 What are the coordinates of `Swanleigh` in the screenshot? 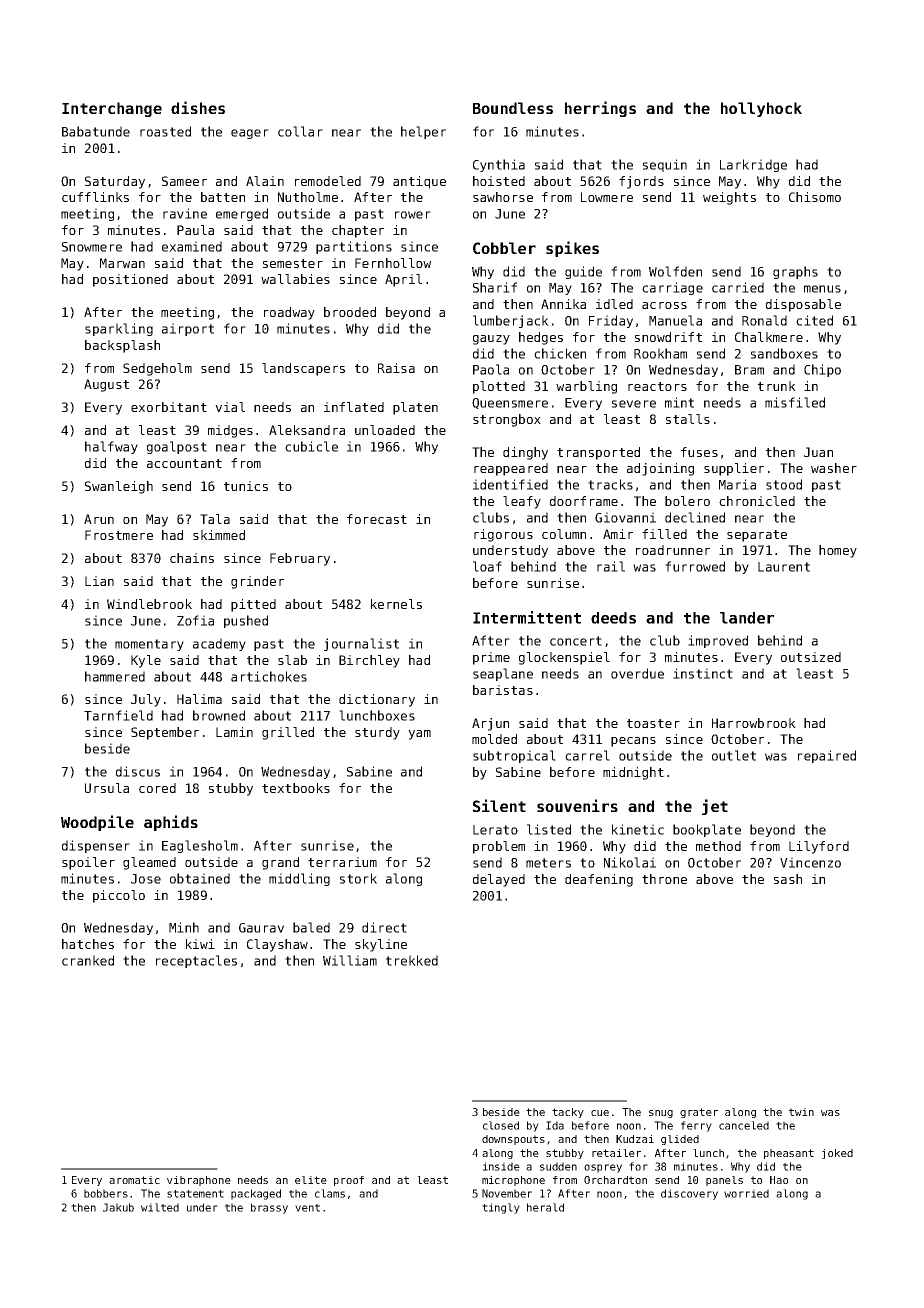 It's located at (119, 487).
